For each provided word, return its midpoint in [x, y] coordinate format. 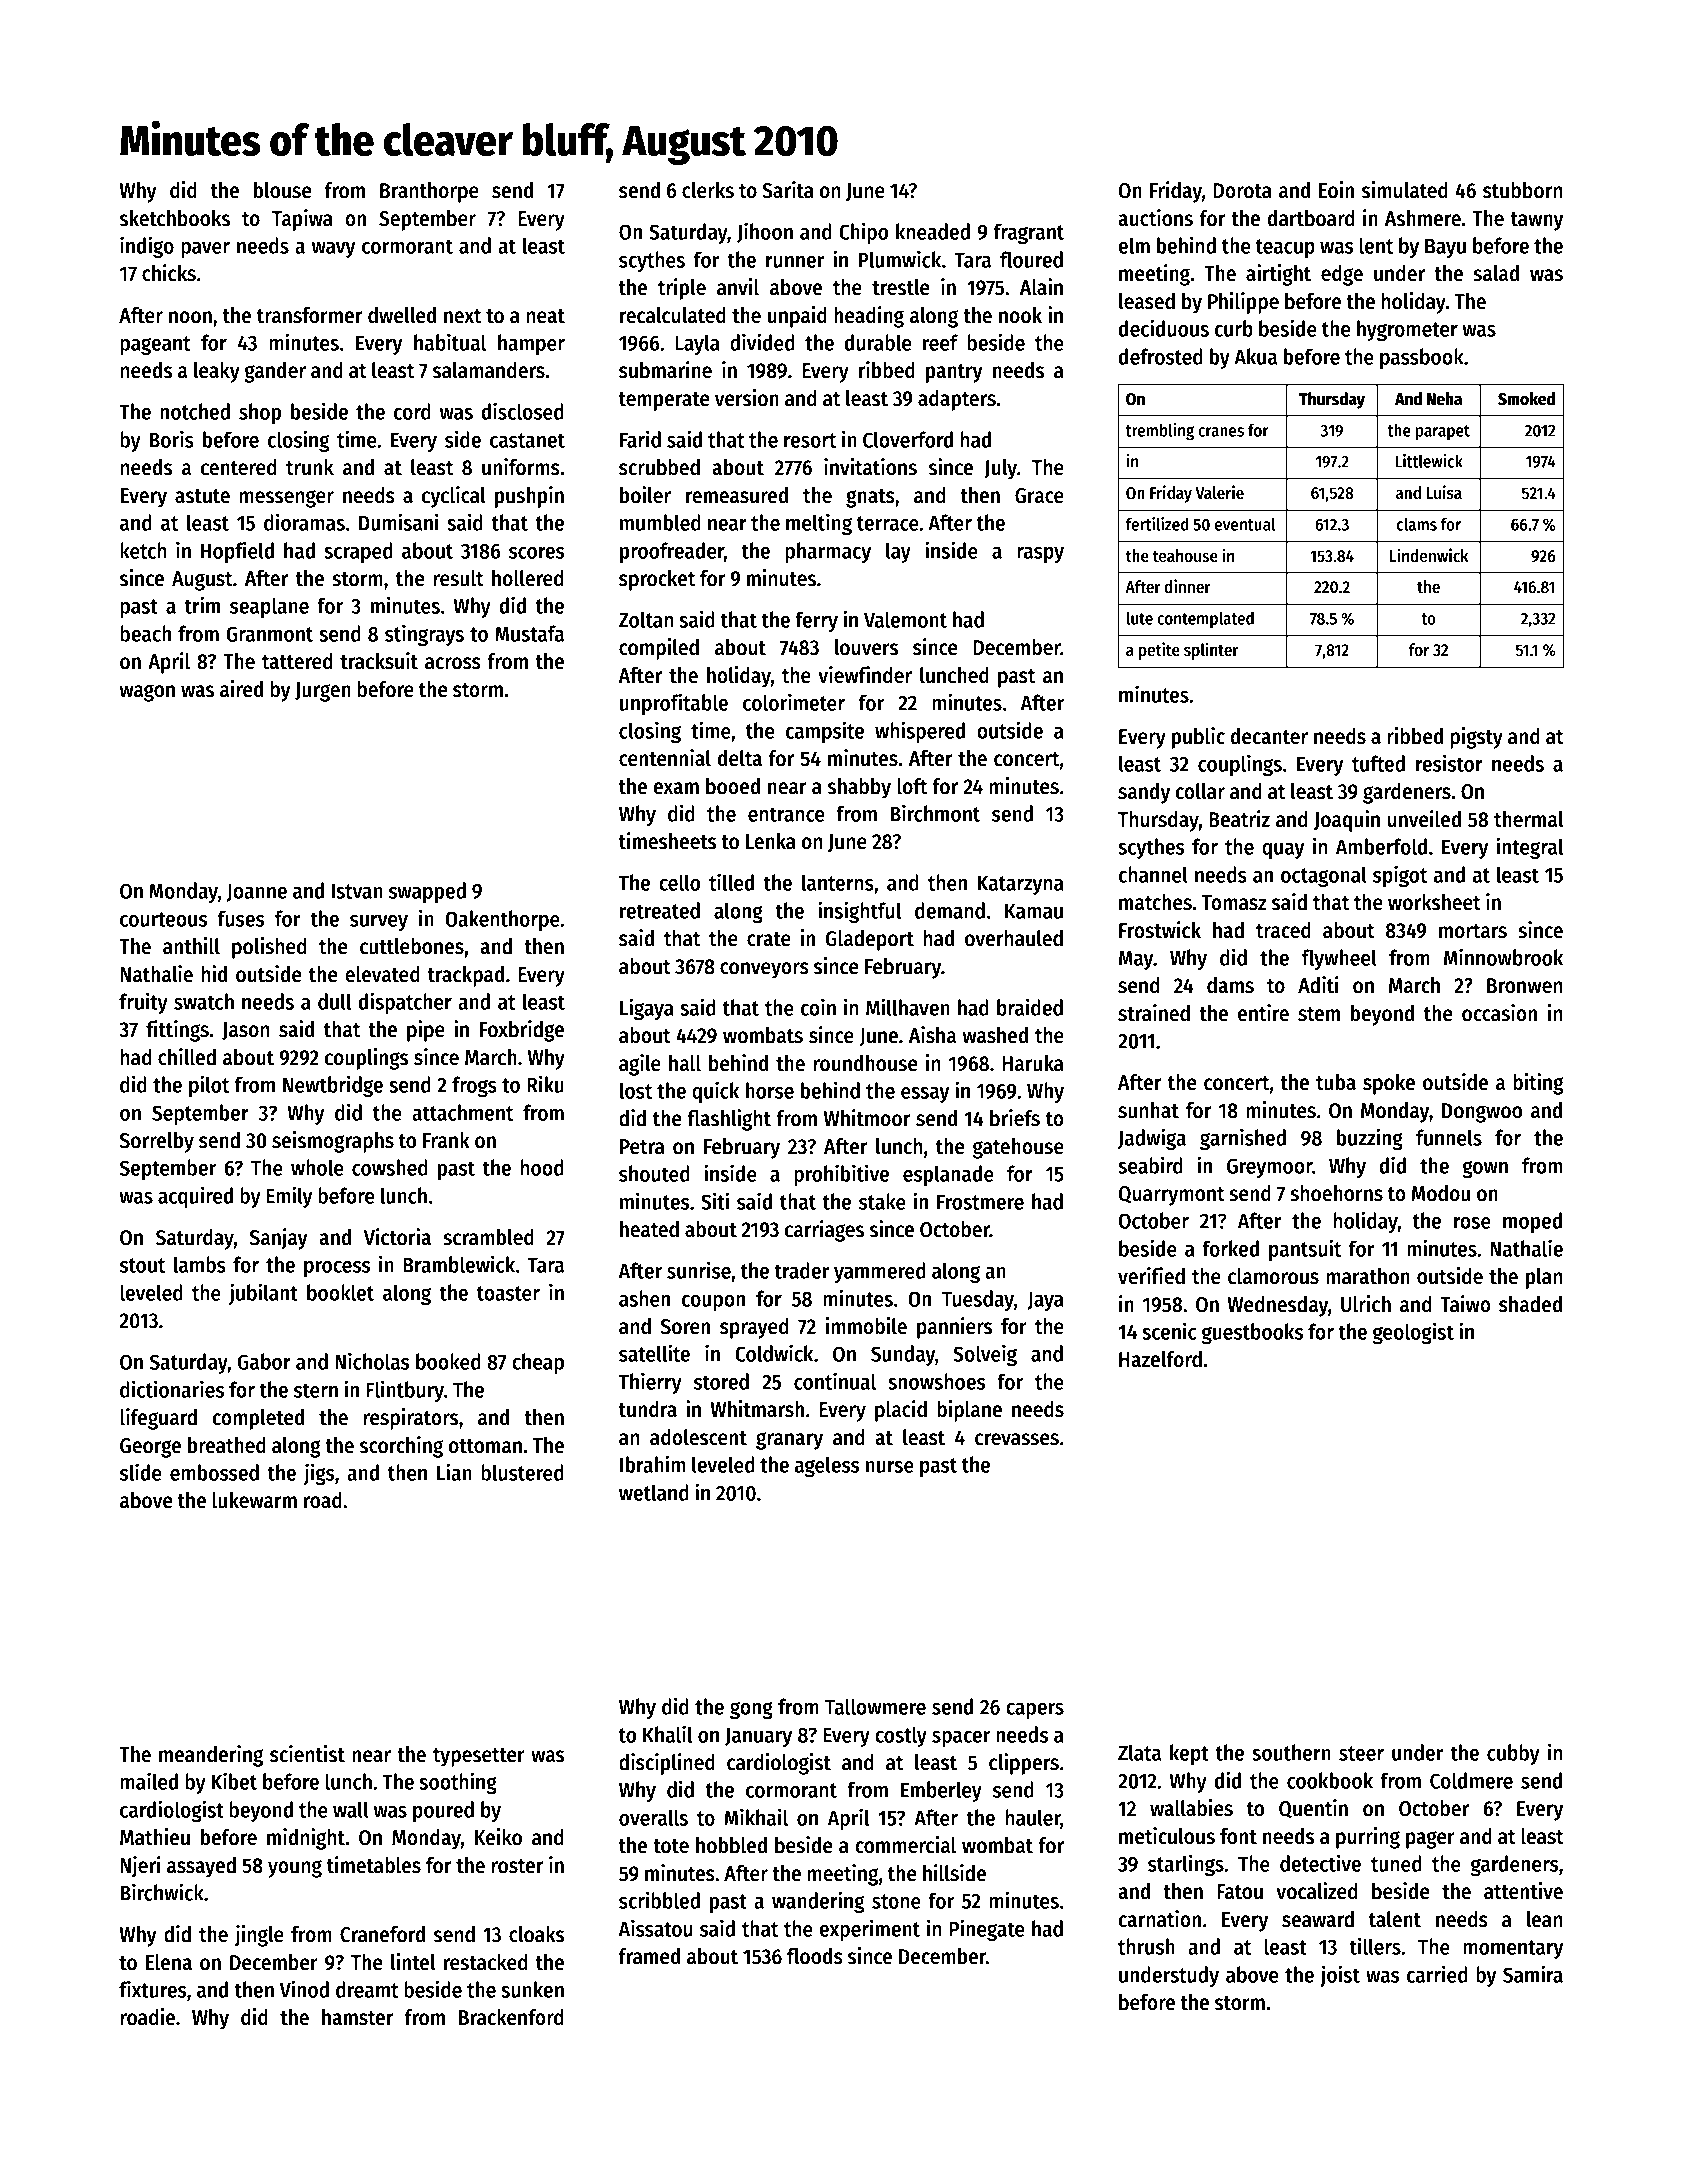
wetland [654, 1492]
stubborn [1522, 190]
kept [1189, 1754]
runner [795, 262]
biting [1538, 1084]
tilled [731, 882]
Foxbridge [522, 1031]
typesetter [479, 1757]
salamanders [489, 370]
